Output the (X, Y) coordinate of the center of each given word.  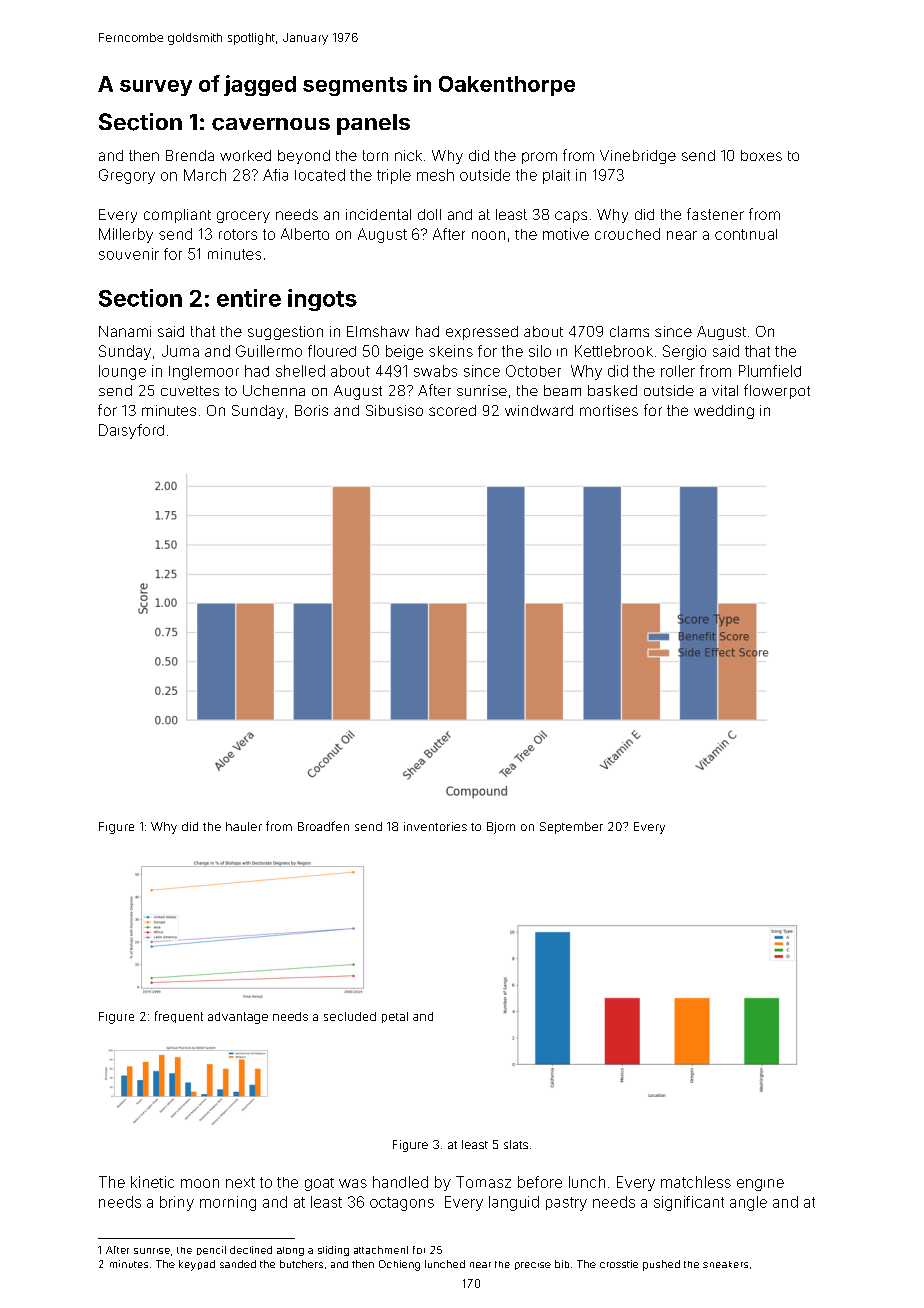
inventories (435, 826)
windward (539, 410)
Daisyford (131, 431)
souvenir (129, 254)
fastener (715, 214)
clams (629, 331)
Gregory (127, 176)
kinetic (152, 1182)
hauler (244, 826)
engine (760, 1185)
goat (319, 1184)
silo (540, 351)
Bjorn (501, 828)
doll (429, 214)
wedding (724, 412)
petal (395, 1017)
